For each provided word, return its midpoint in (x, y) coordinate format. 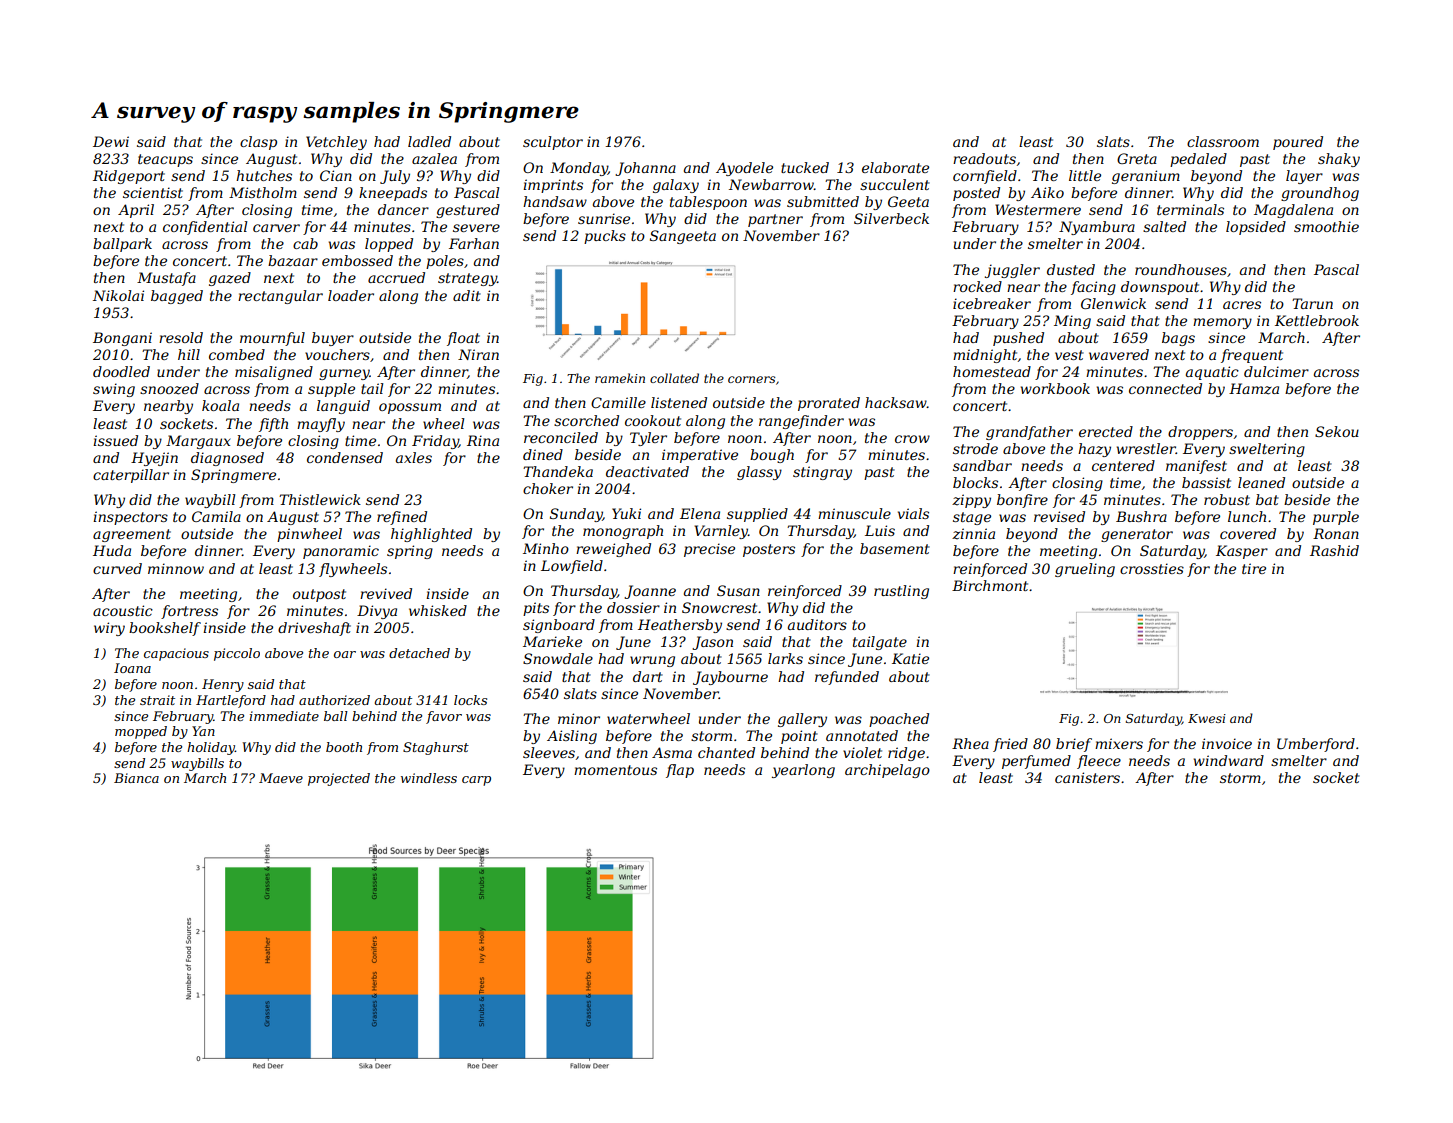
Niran (478, 354)
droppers (1200, 433)
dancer (403, 209)
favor (444, 717)
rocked (977, 286)
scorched (586, 420)
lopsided (1256, 228)
